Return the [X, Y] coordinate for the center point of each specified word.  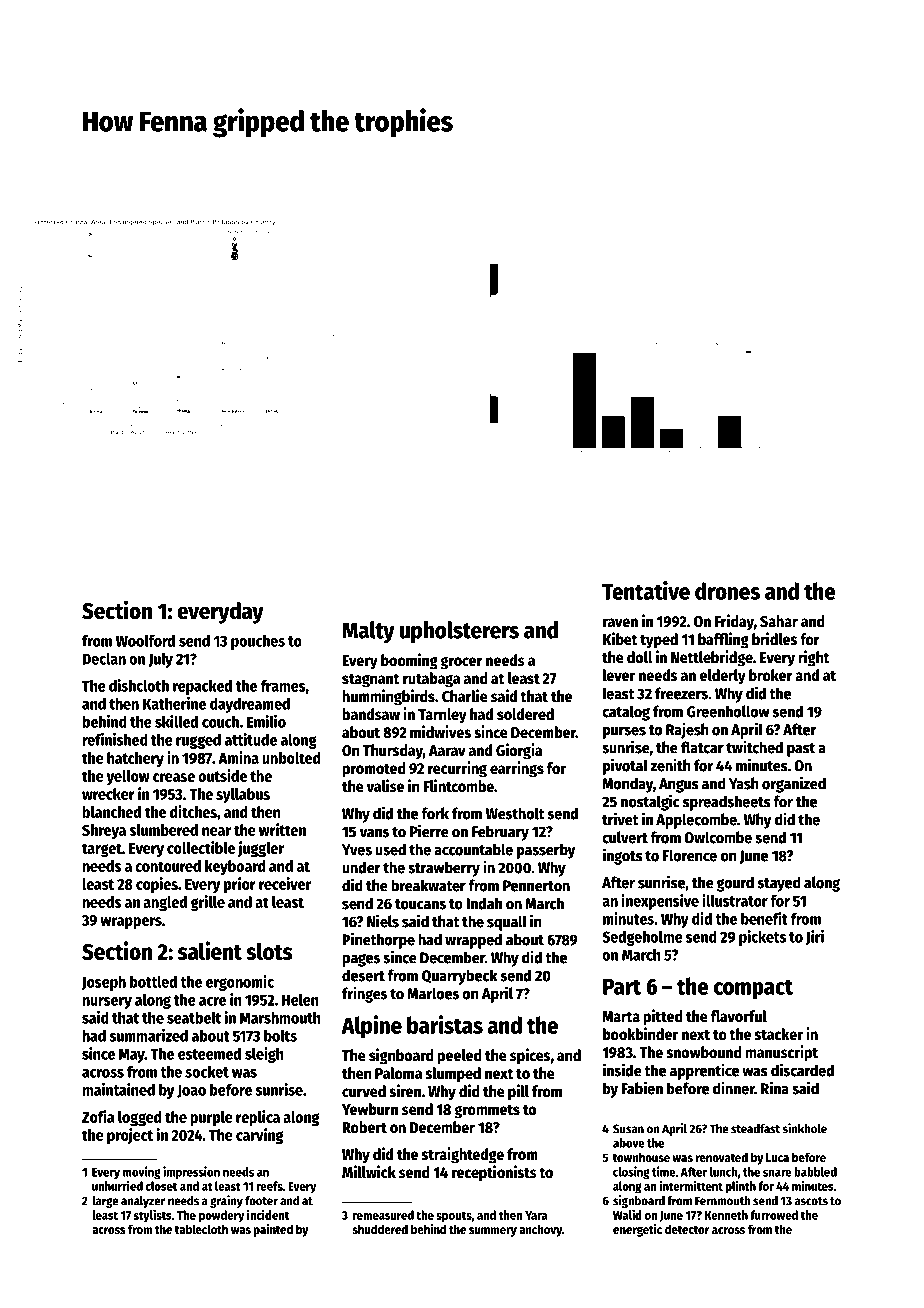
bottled [153, 982]
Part [622, 987]
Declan [104, 659]
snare [777, 1173]
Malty [368, 632]
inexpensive [660, 902]
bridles [774, 639]
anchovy [540, 1230]
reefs [269, 1186]
